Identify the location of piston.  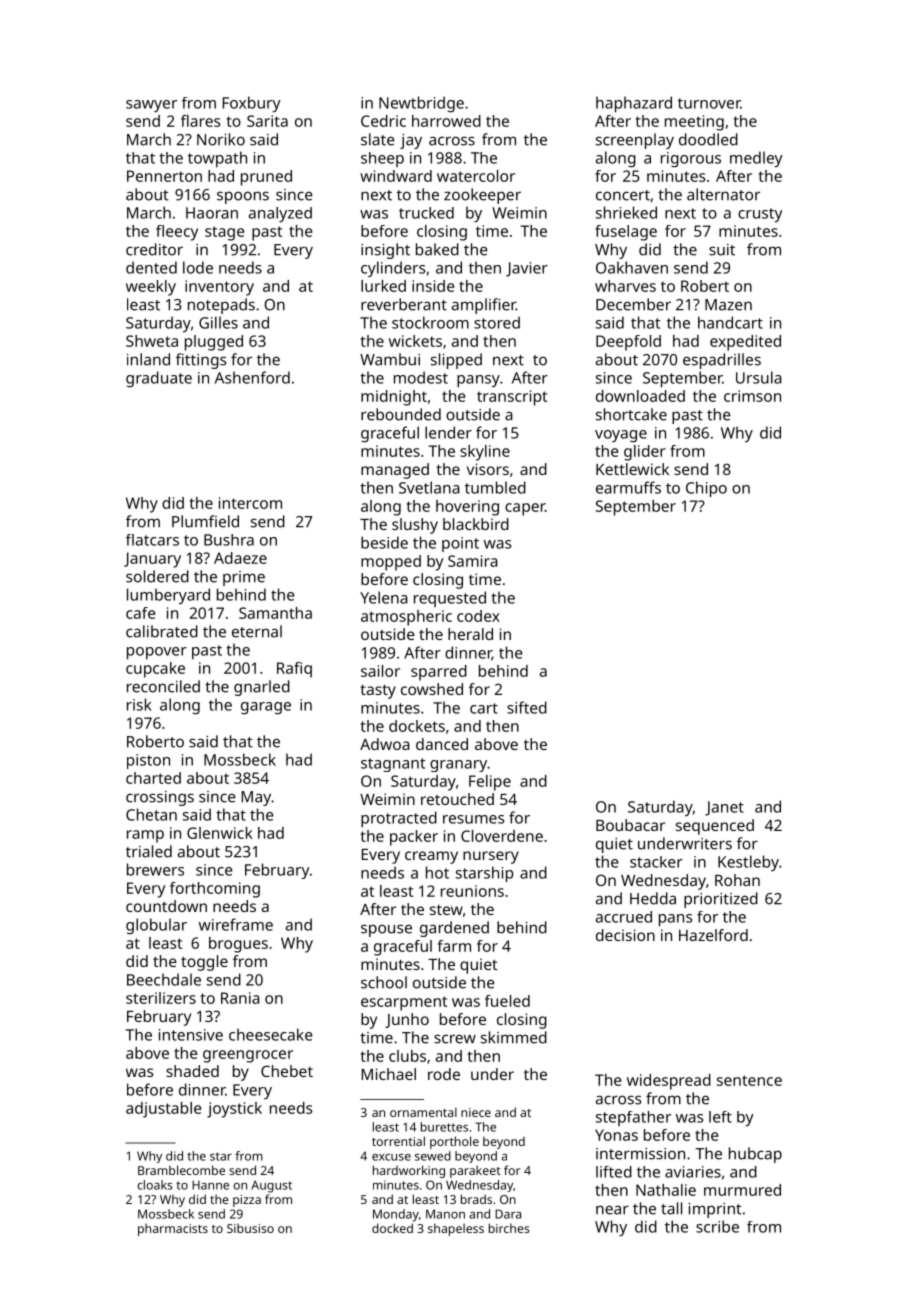
(148, 761).
